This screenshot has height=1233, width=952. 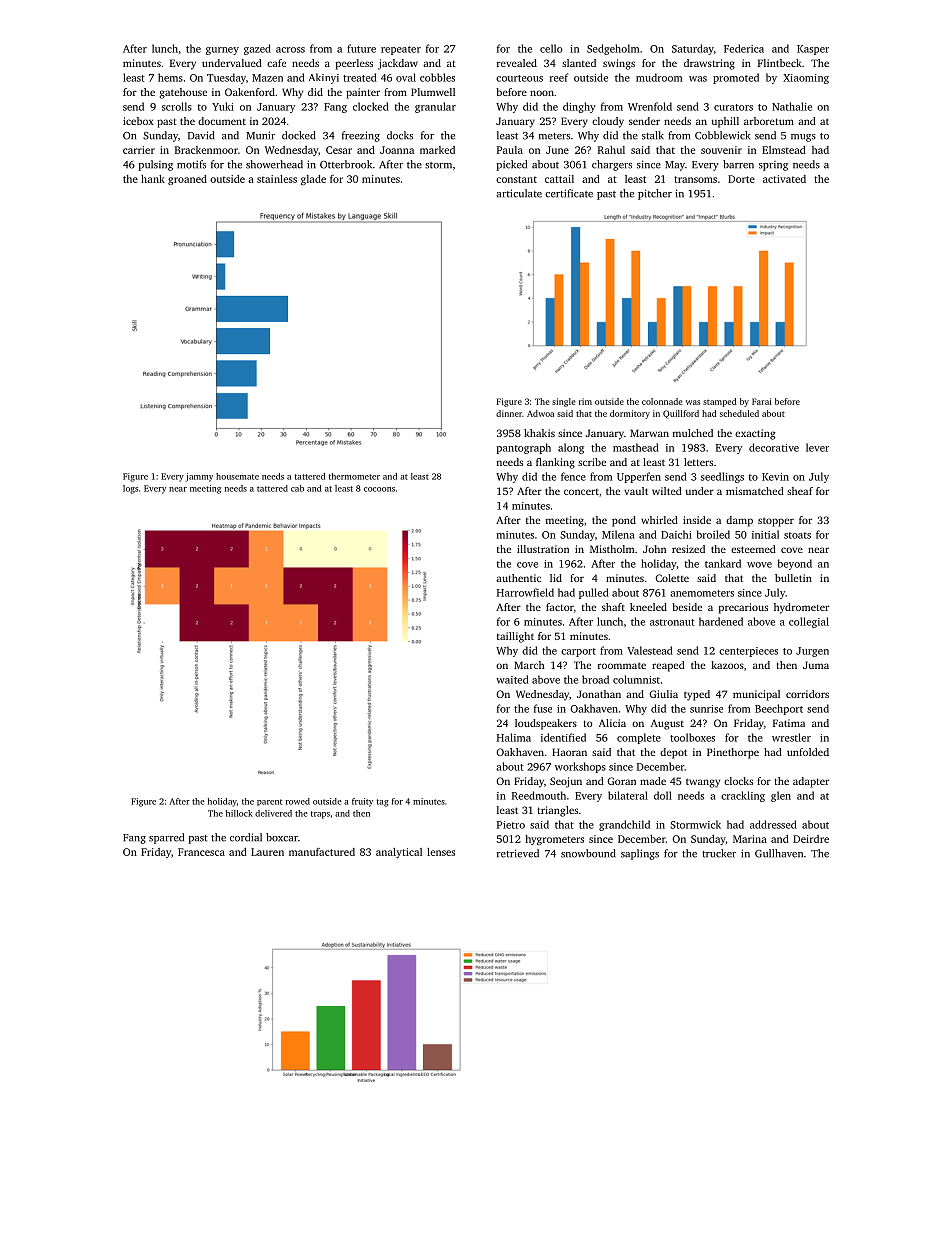 I want to click on Cobblewick, so click(x=722, y=135).
